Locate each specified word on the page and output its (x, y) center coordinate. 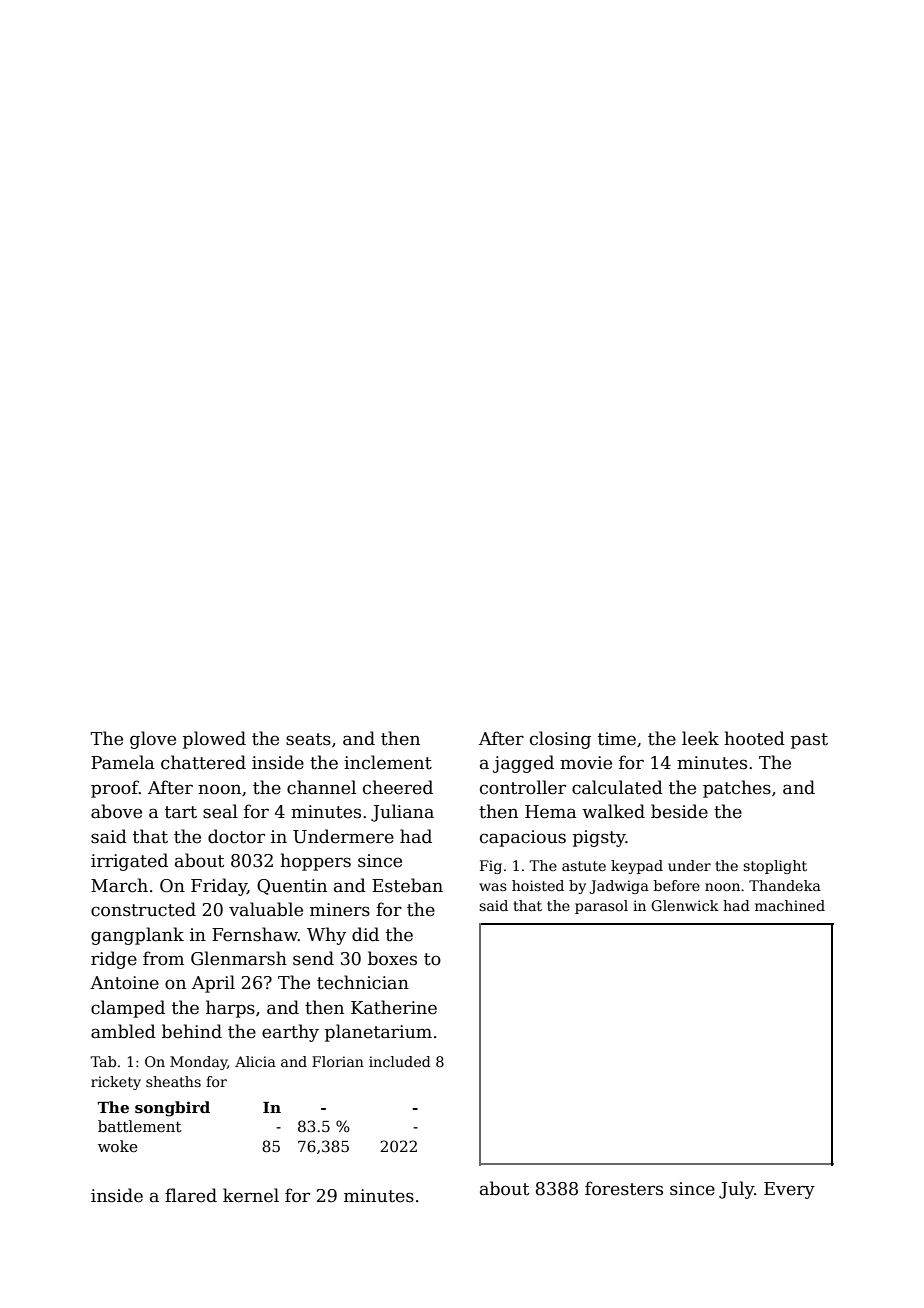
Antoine (124, 983)
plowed (214, 740)
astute (584, 866)
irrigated (129, 862)
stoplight (775, 867)
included (400, 1061)
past (809, 741)
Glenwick (685, 905)
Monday (198, 1063)
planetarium (378, 1033)
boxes (392, 958)
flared (191, 1195)
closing (560, 740)
